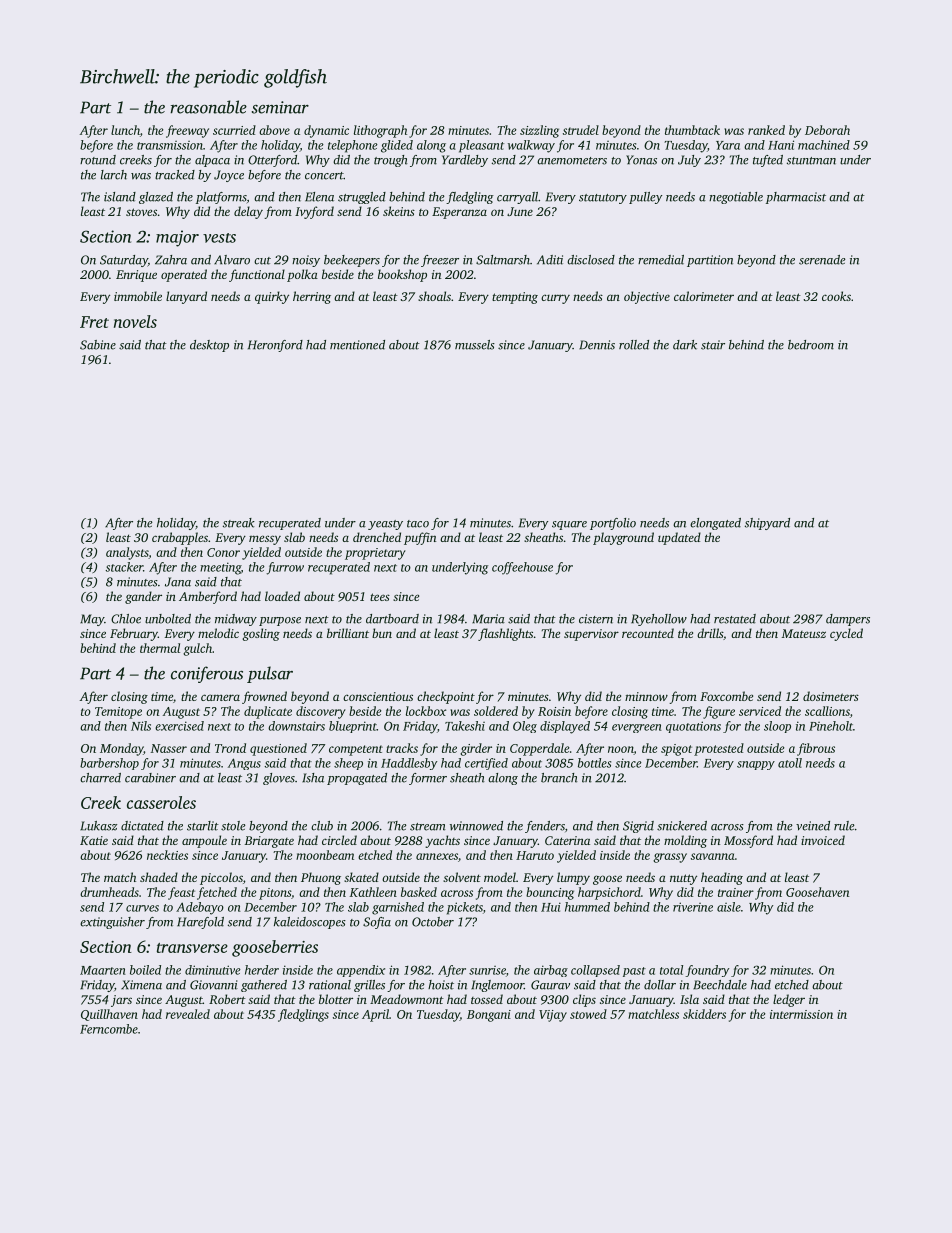  What do you see at coordinates (634, 345) in the screenshot?
I see `rolled` at bounding box center [634, 345].
